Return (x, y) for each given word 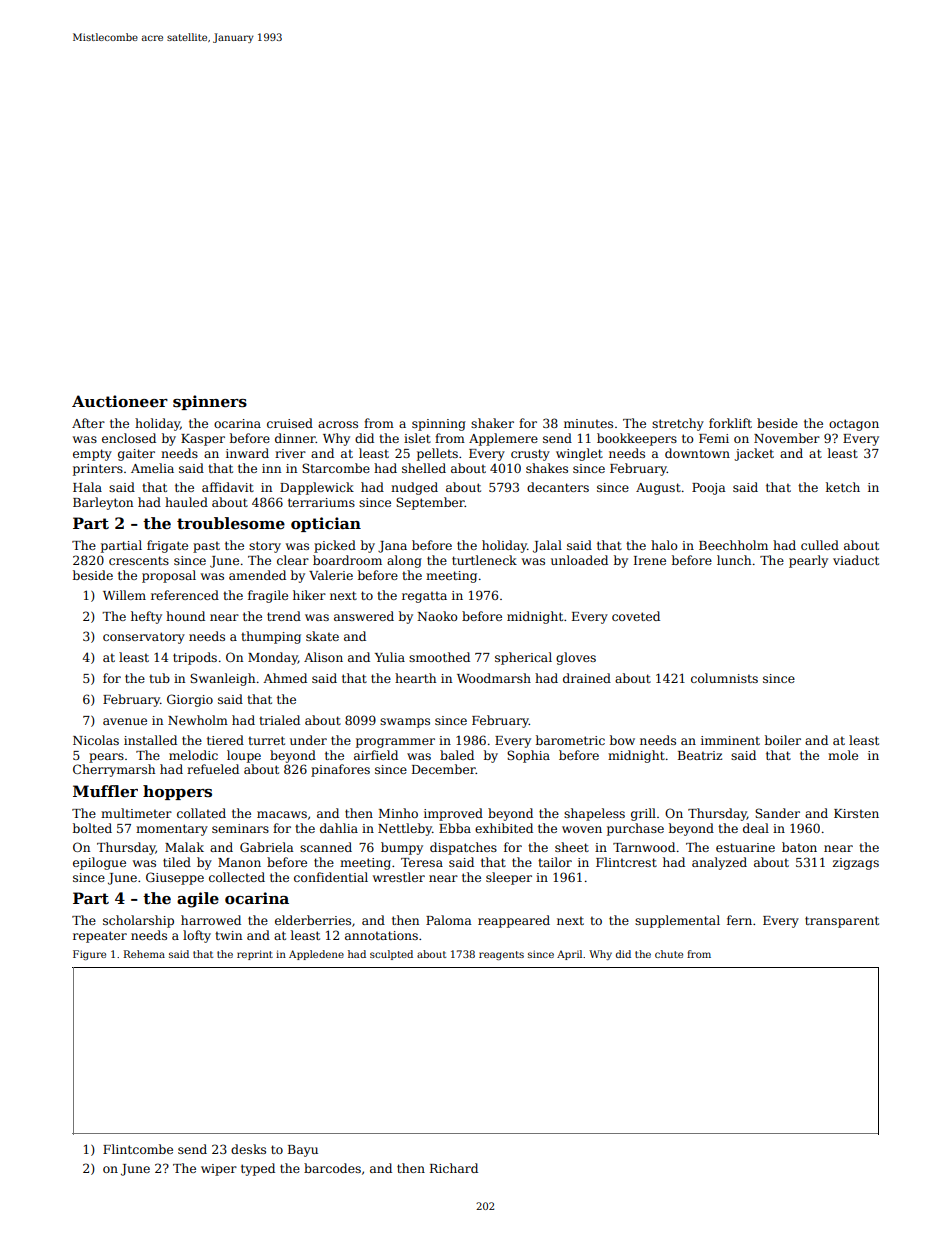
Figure (89, 955)
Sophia (528, 756)
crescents (139, 560)
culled (820, 545)
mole (843, 755)
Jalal (547, 546)
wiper (219, 1170)
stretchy (678, 424)
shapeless (594, 814)
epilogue (99, 863)
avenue (125, 721)
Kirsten (856, 813)
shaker (492, 423)
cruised (290, 423)
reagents (501, 955)
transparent (842, 922)
